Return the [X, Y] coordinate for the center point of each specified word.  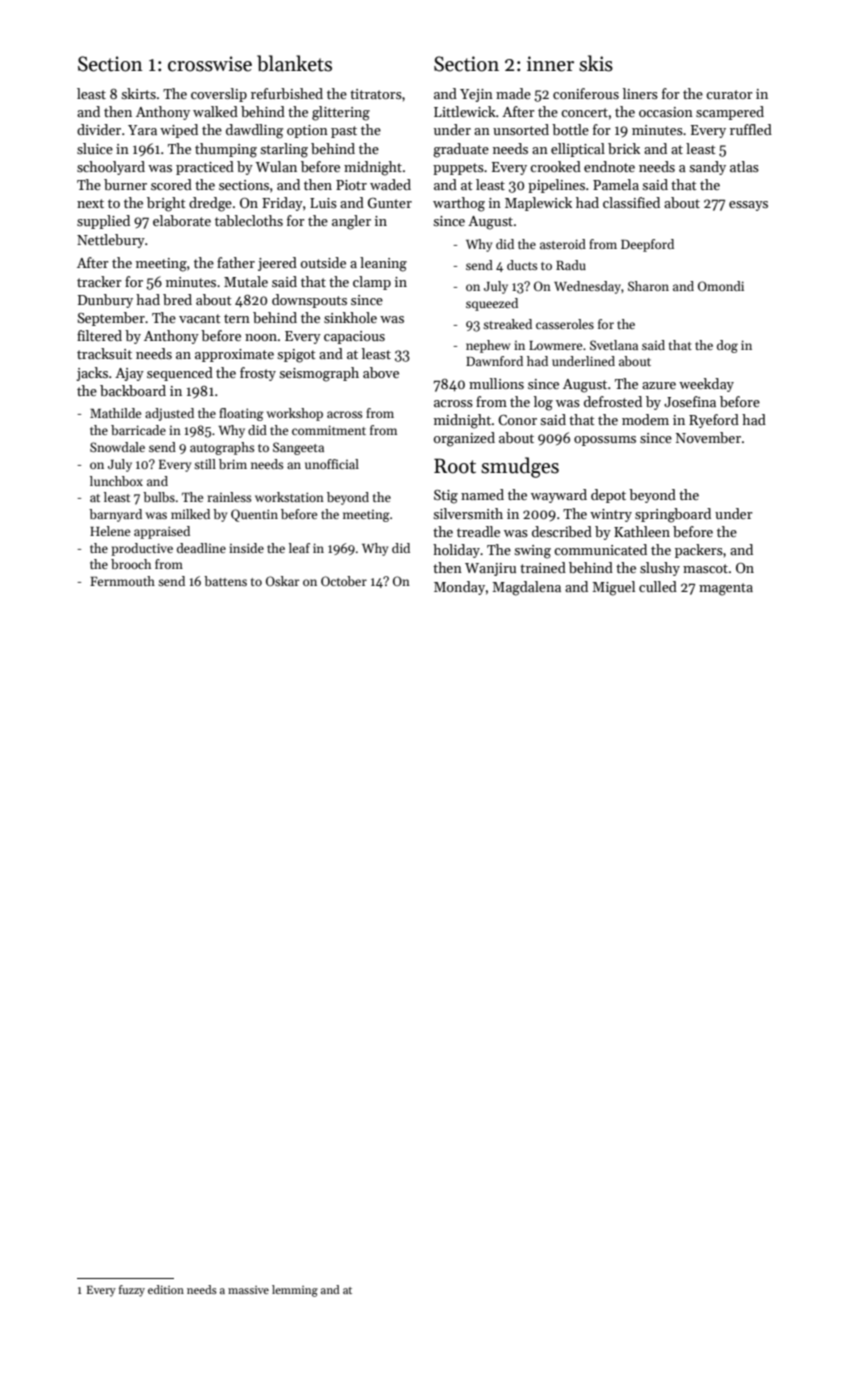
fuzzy [132, 1291]
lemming [295, 1291]
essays [748, 206]
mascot [705, 568]
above [381, 372]
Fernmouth [122, 581]
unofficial [332, 464]
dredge [210, 204]
